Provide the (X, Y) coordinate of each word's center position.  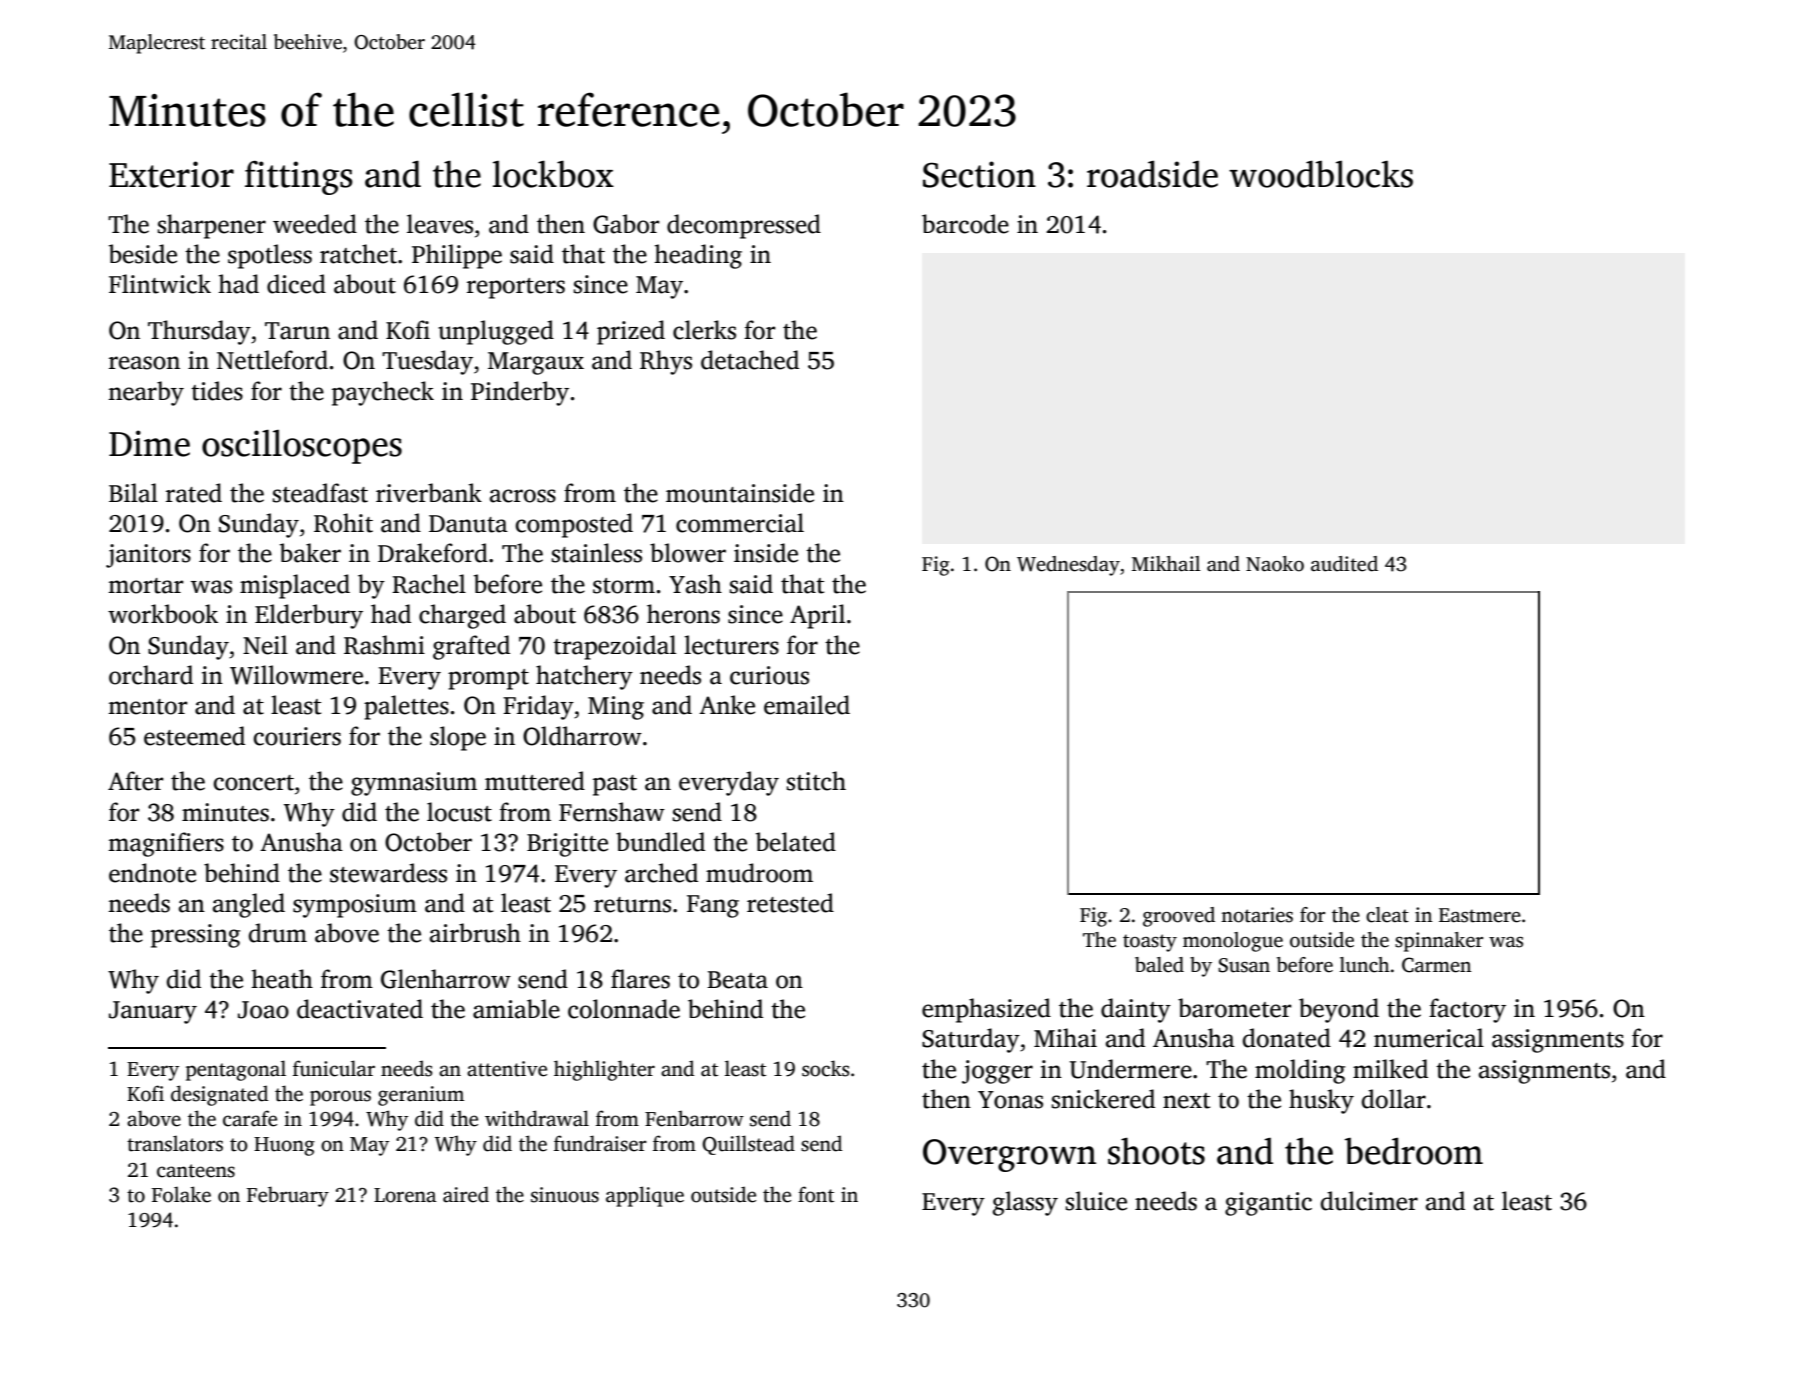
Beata (737, 980)
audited (1344, 564)
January (153, 1012)
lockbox (553, 174)
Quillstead (748, 1145)
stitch (816, 781)
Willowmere (296, 675)
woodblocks (1321, 174)
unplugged (496, 332)
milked (1390, 1069)
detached (750, 360)
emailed (807, 705)
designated (219, 1095)
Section (979, 174)
